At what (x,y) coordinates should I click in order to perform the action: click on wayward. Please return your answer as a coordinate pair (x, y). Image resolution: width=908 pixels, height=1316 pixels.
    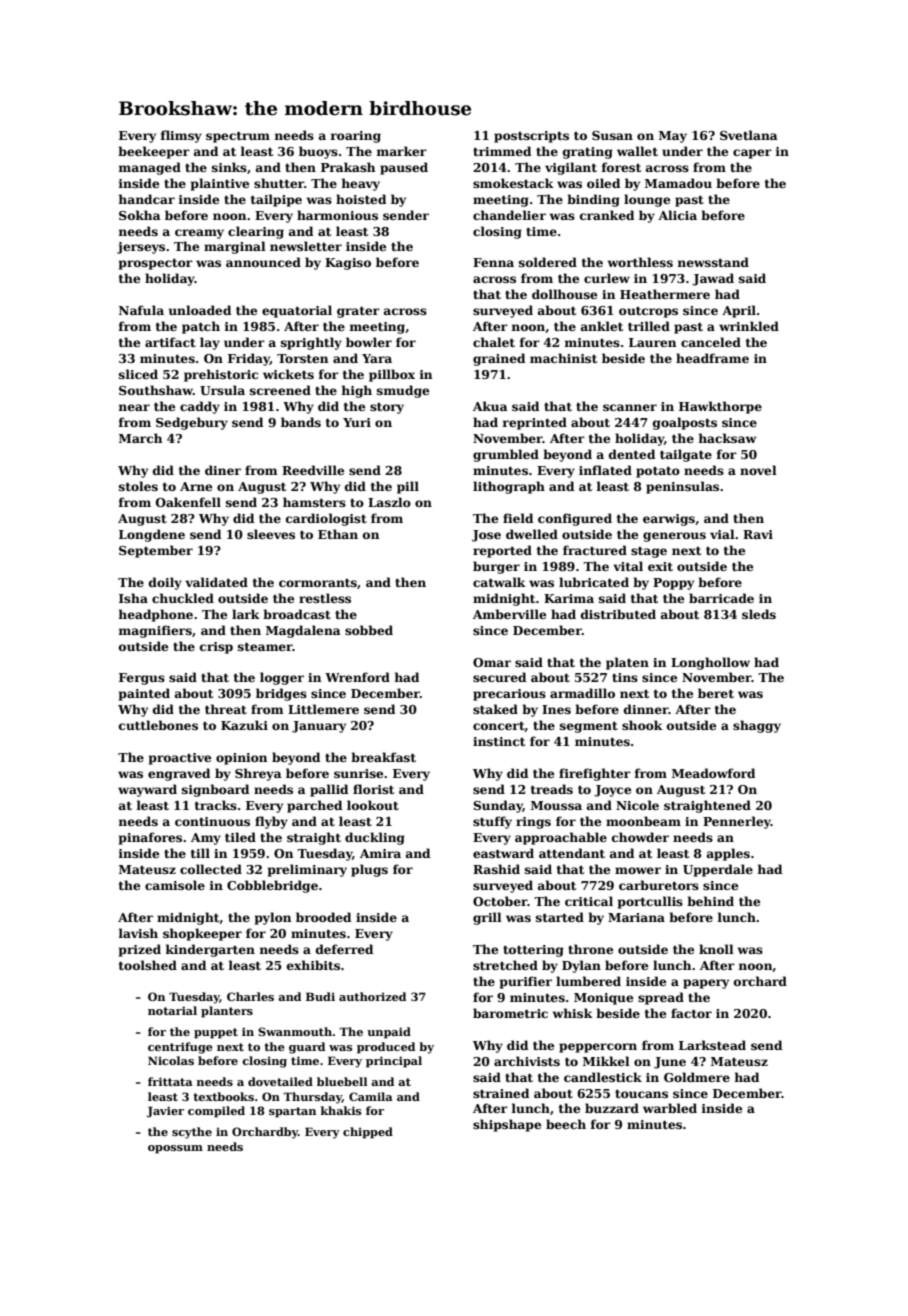
    Looking at the image, I should click on (147, 790).
